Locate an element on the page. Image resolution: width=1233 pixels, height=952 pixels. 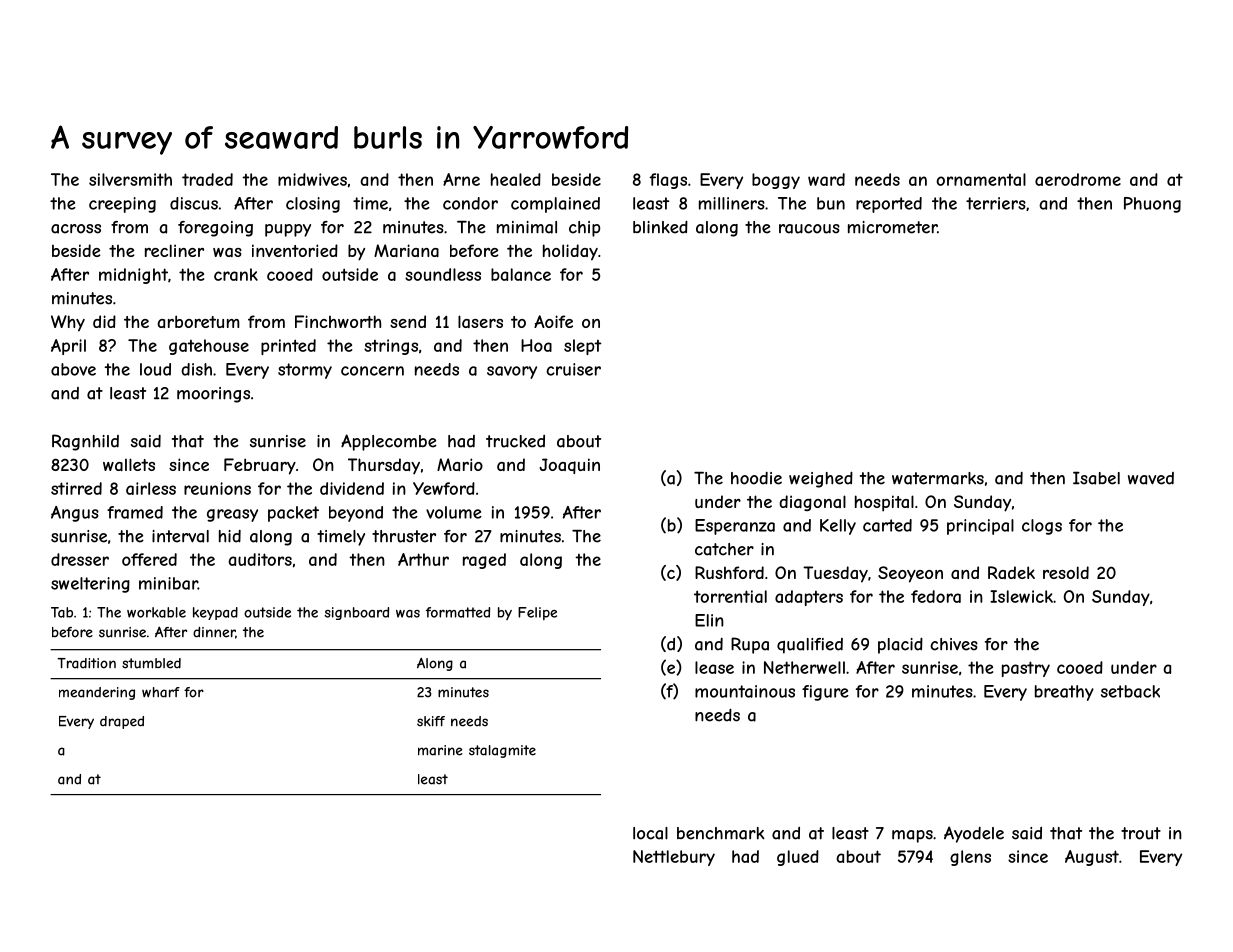
blinked is located at coordinates (660, 227).
